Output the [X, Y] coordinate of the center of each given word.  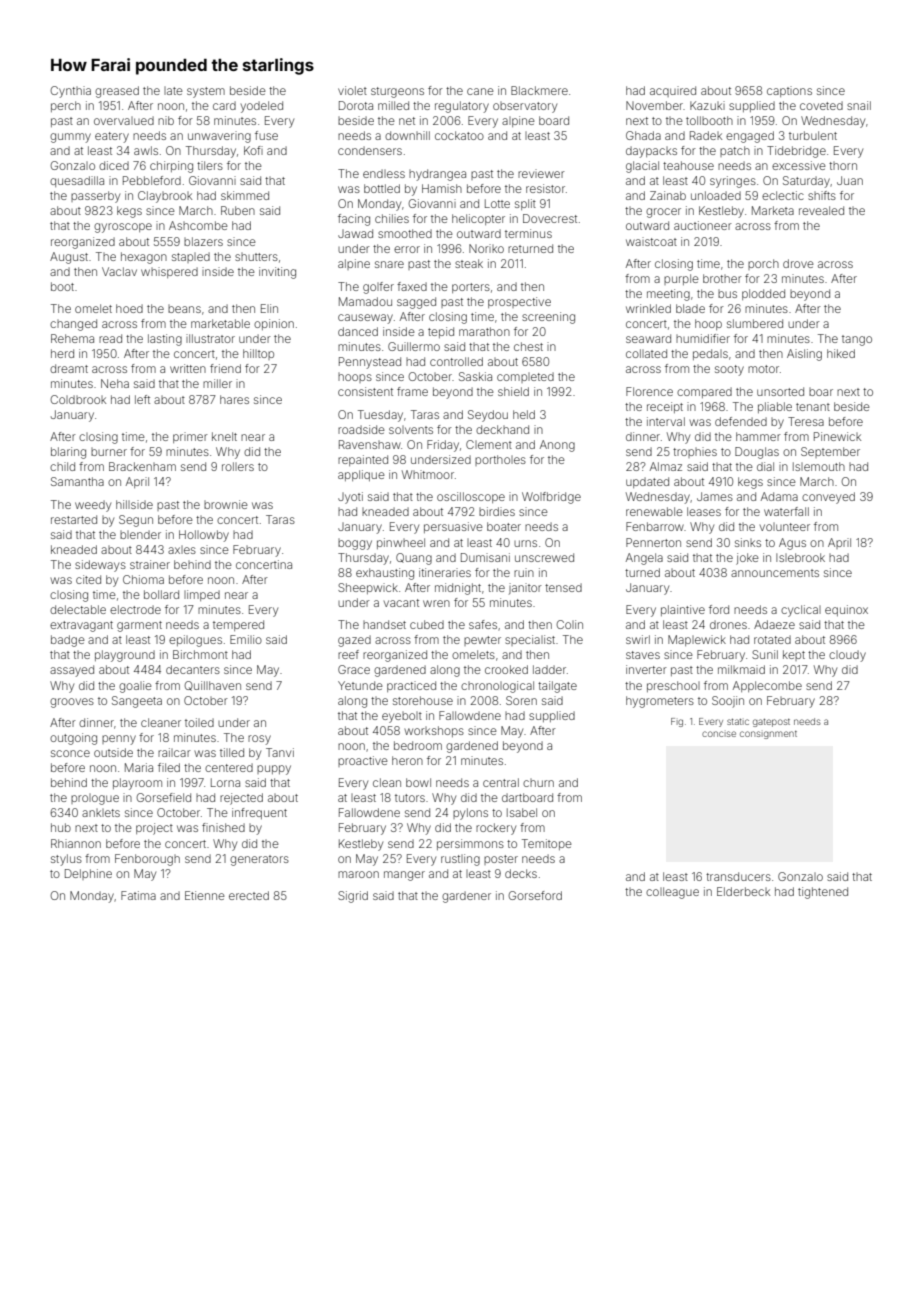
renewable [654, 511]
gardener [466, 897]
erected [249, 895]
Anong [557, 446]
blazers [203, 241]
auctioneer [703, 225]
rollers [238, 466]
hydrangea [437, 175]
